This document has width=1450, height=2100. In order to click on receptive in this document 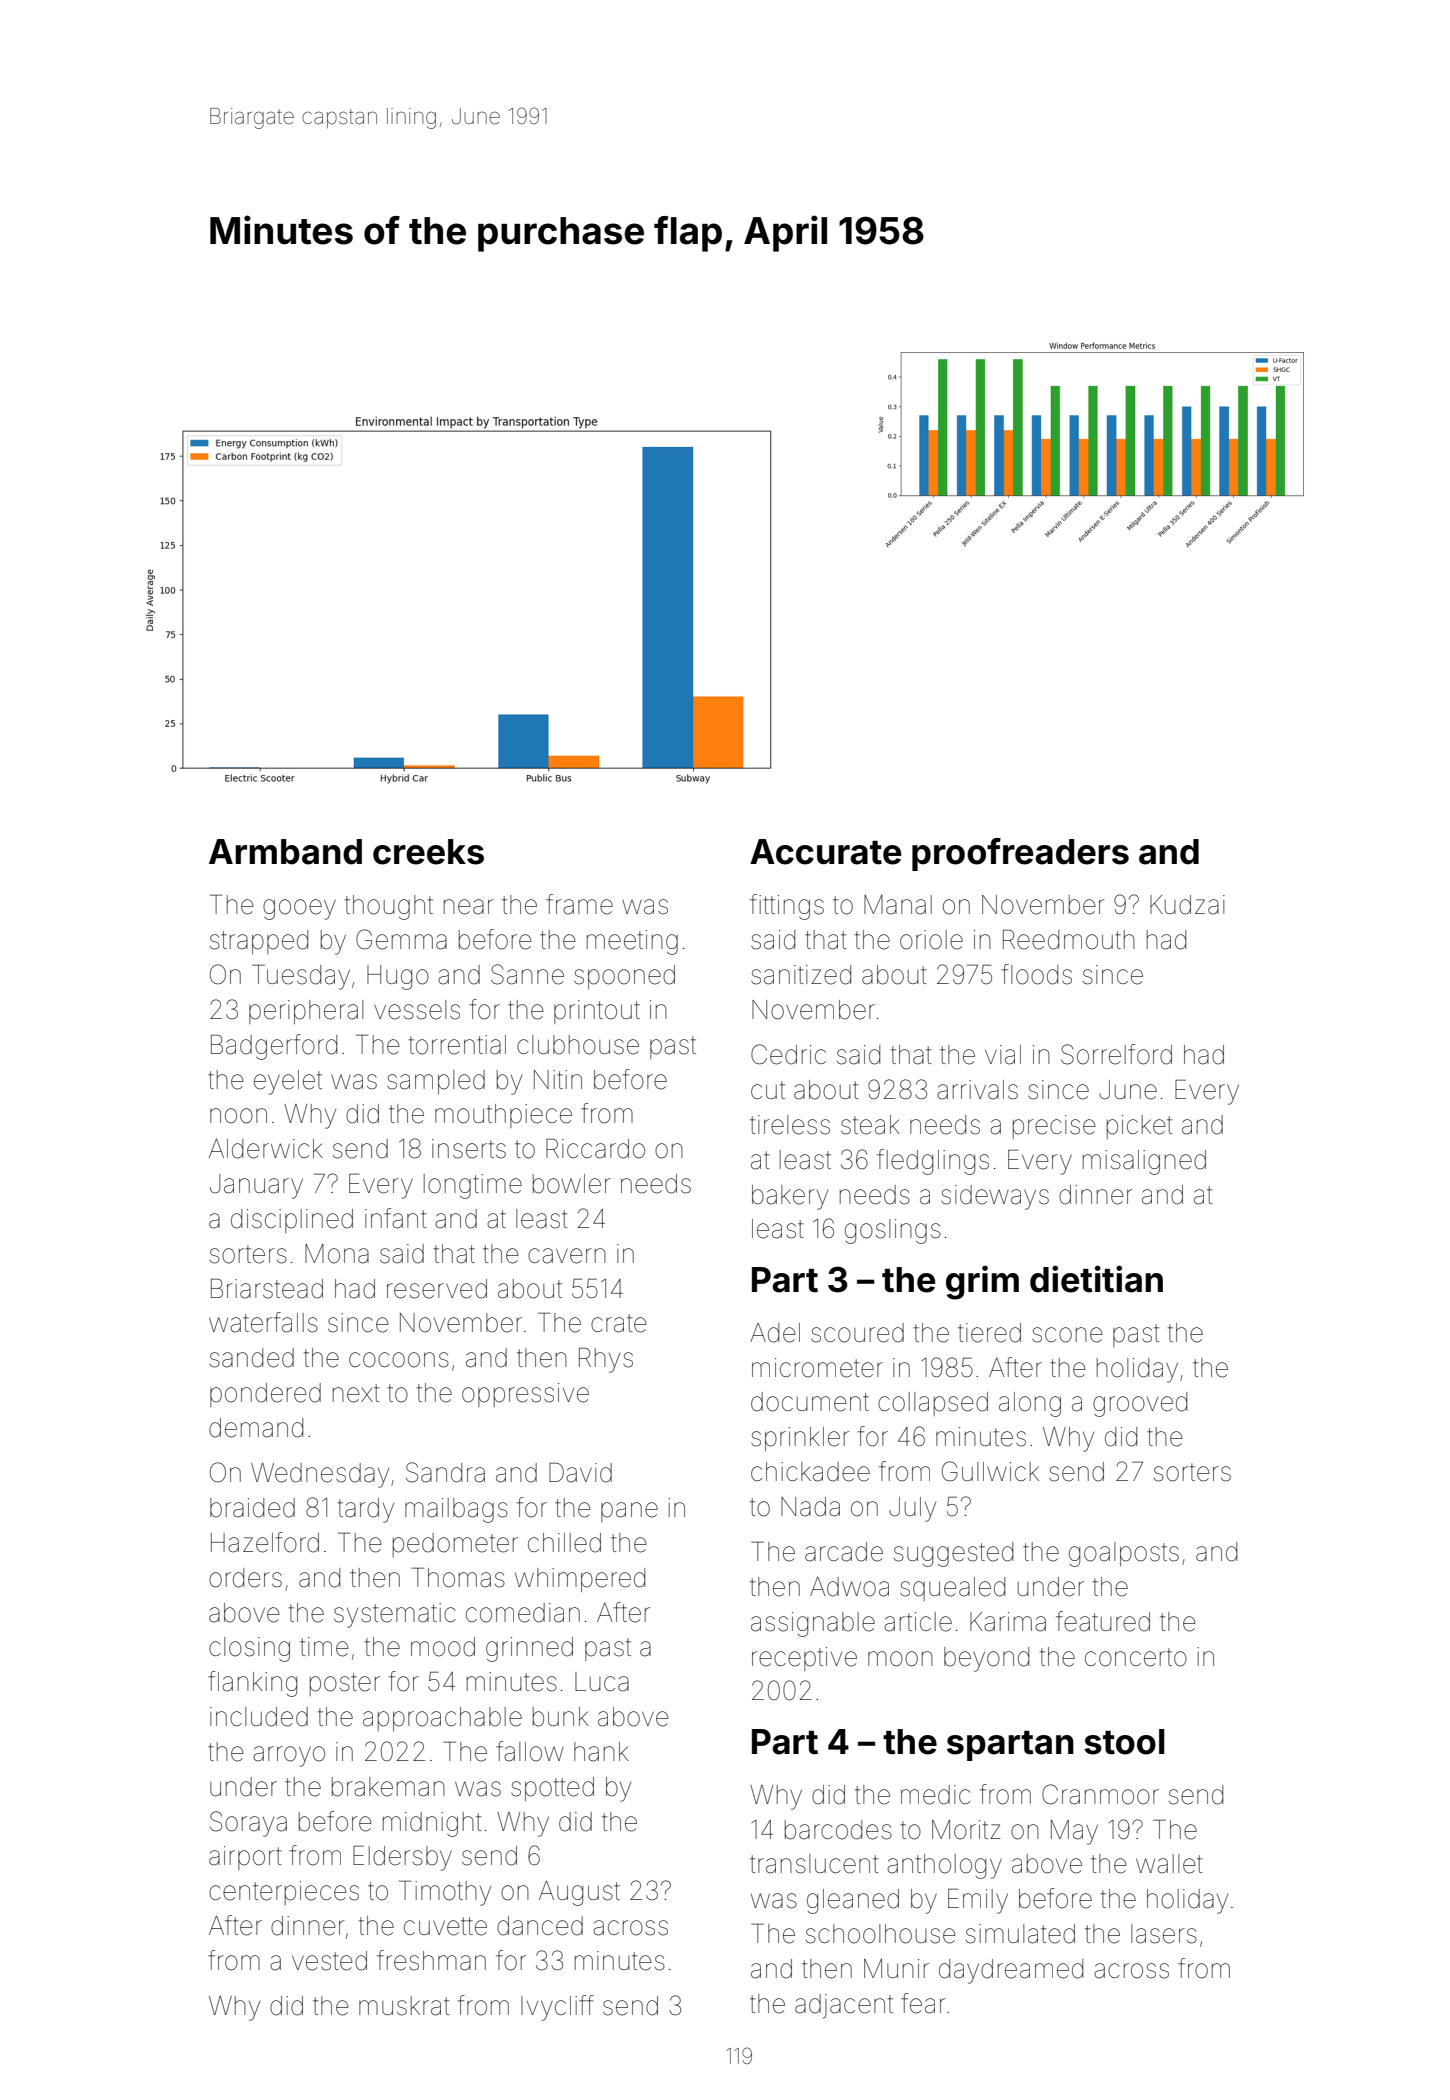, I will do `click(804, 1659)`.
